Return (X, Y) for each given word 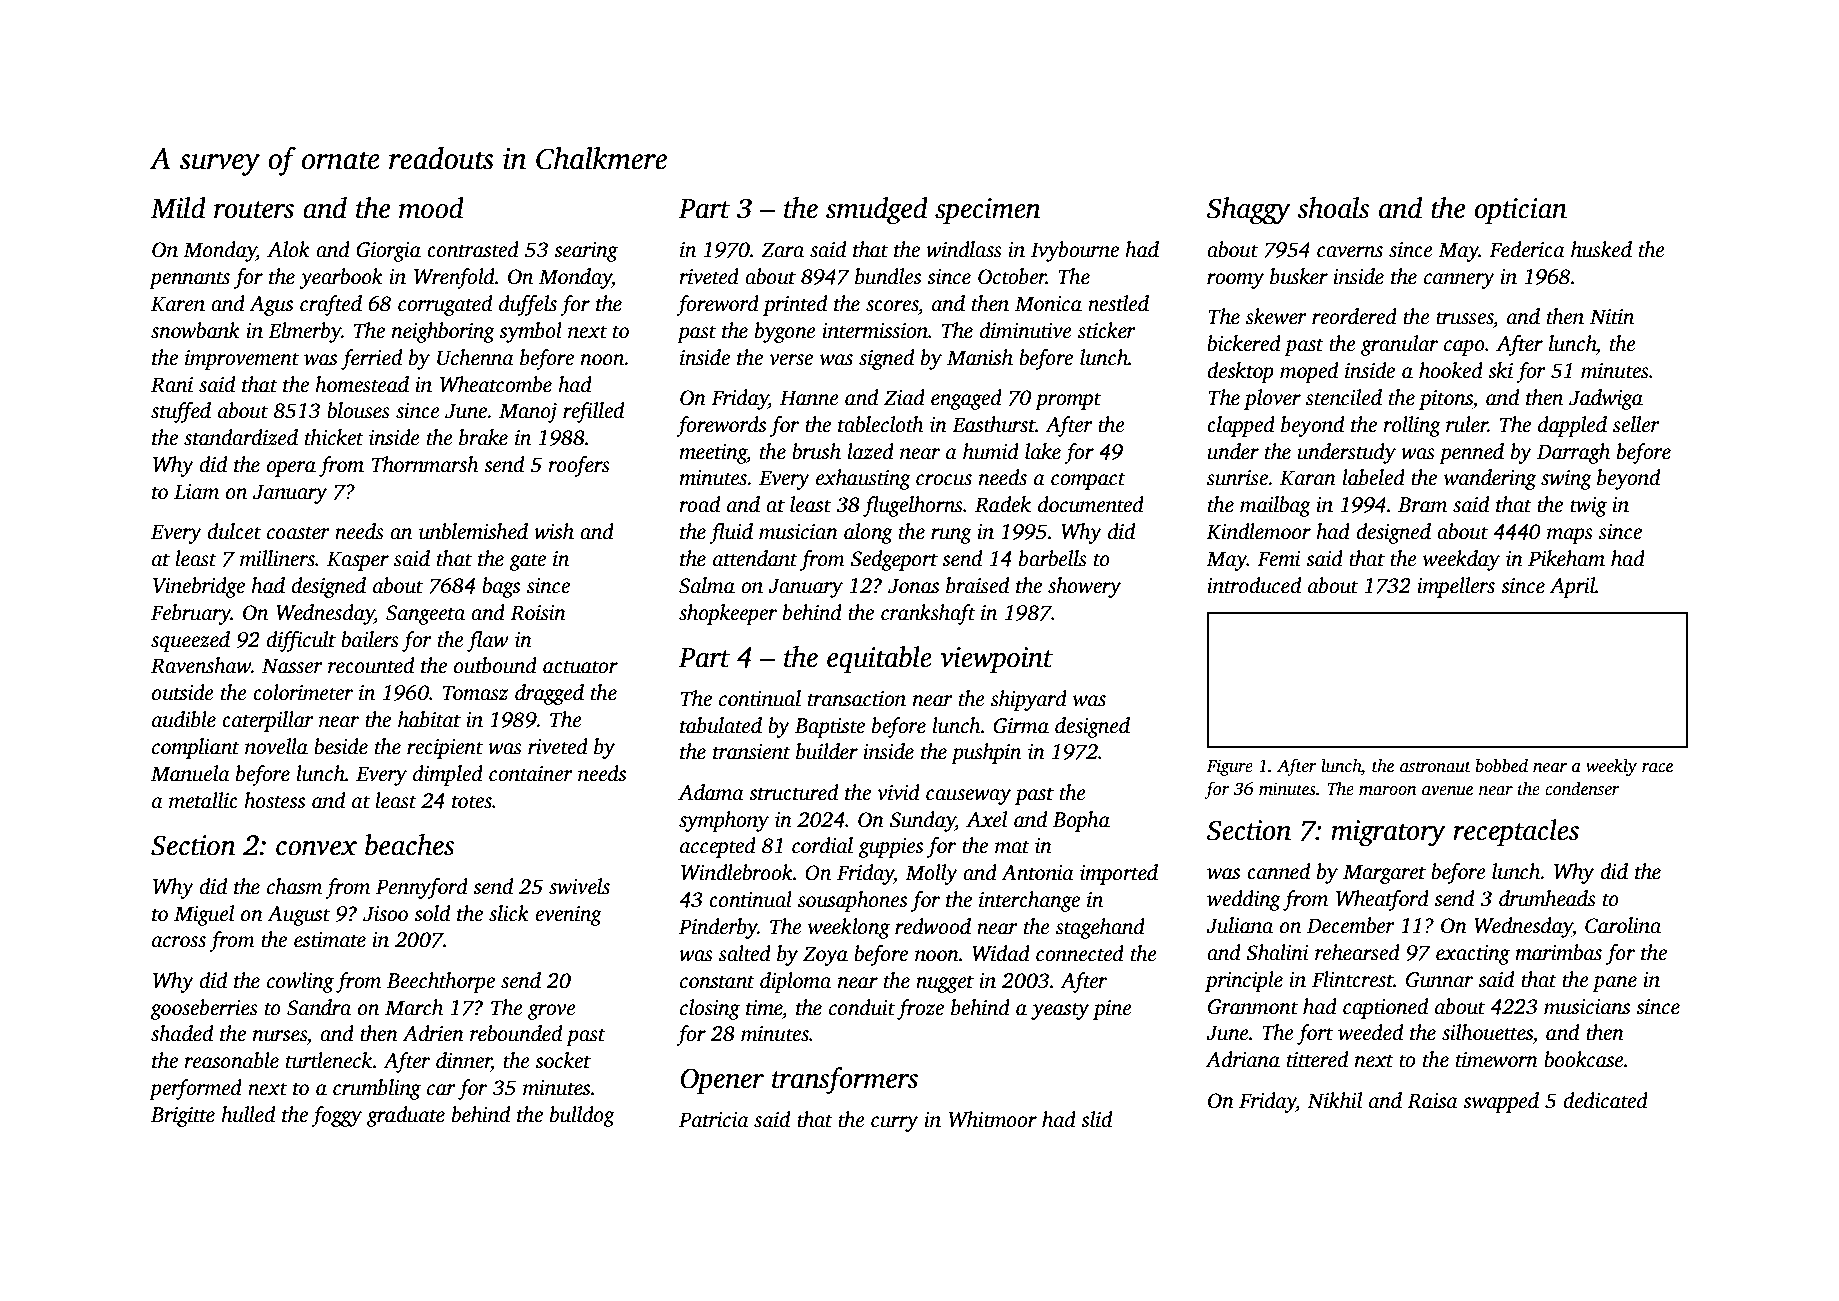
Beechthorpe (441, 982)
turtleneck (329, 1060)
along (868, 533)
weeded (1370, 1032)
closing (710, 1009)
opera (291, 469)
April (1573, 587)
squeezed (190, 641)
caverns (1350, 252)
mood (431, 208)
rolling (1412, 426)
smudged (877, 211)
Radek (1003, 504)
